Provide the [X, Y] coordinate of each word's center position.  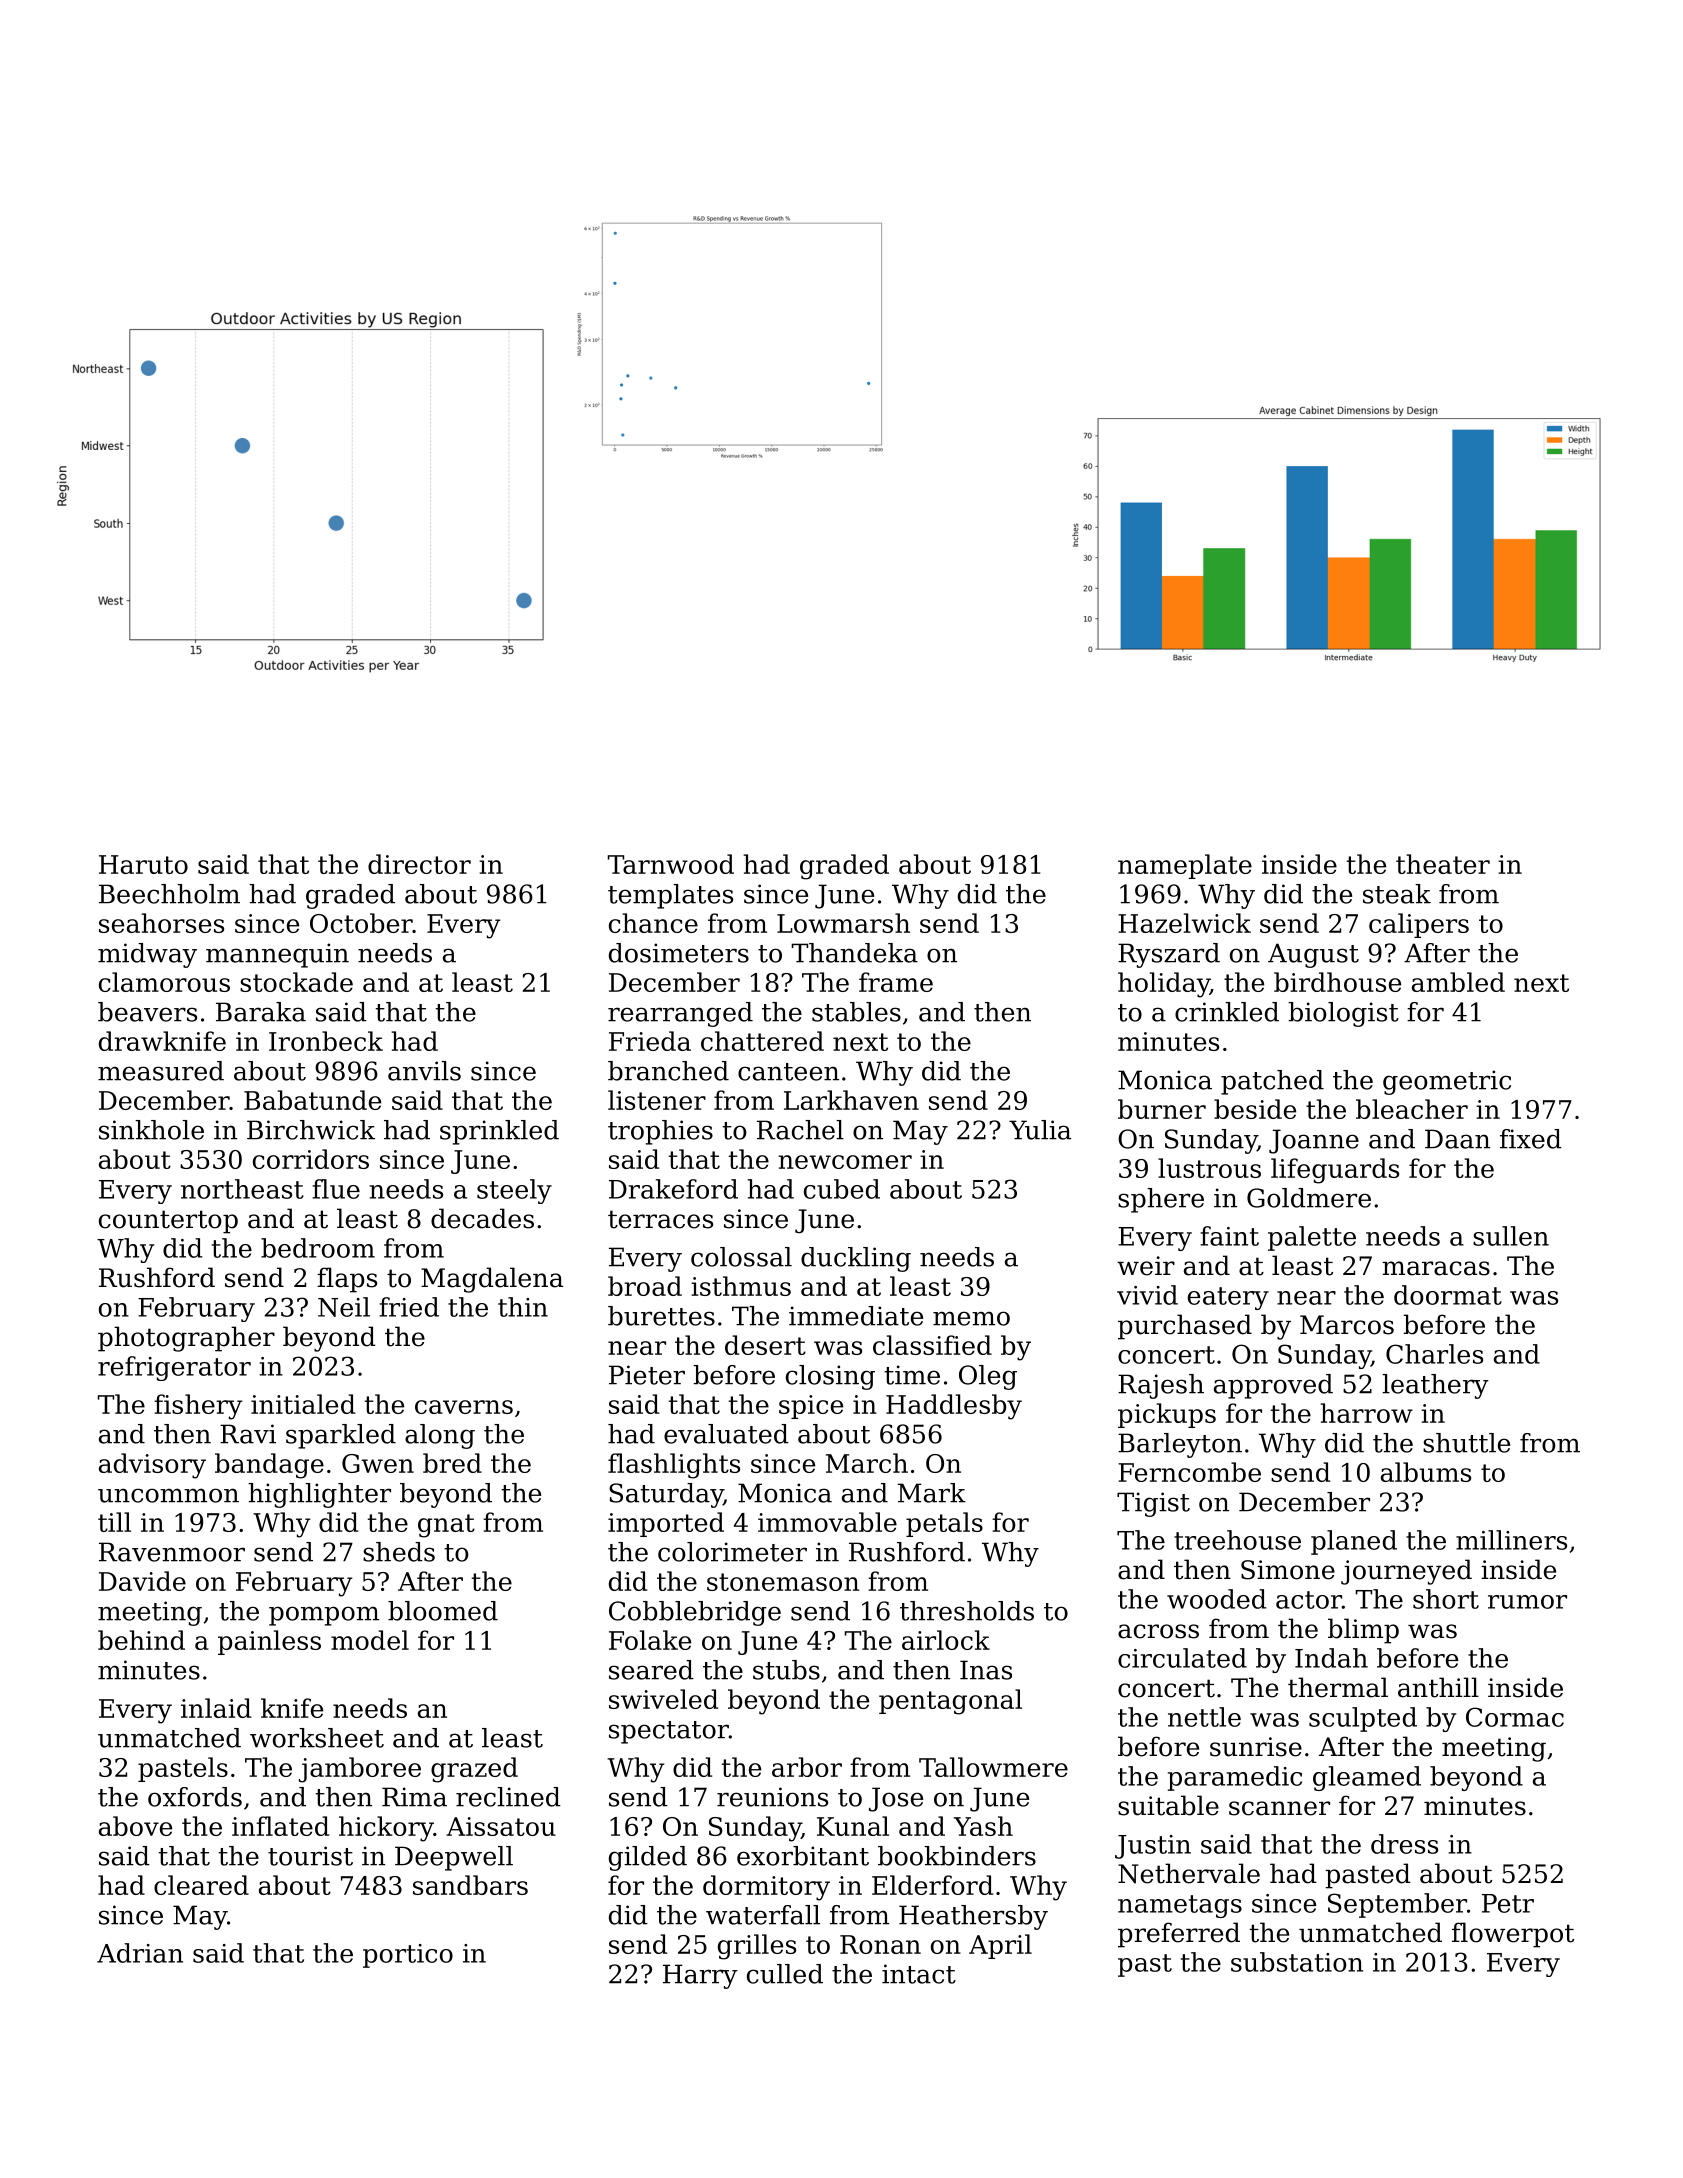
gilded [648, 1858]
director [419, 864]
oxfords [195, 1797]
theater [1443, 864]
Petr [1508, 1903]
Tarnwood [670, 864]
